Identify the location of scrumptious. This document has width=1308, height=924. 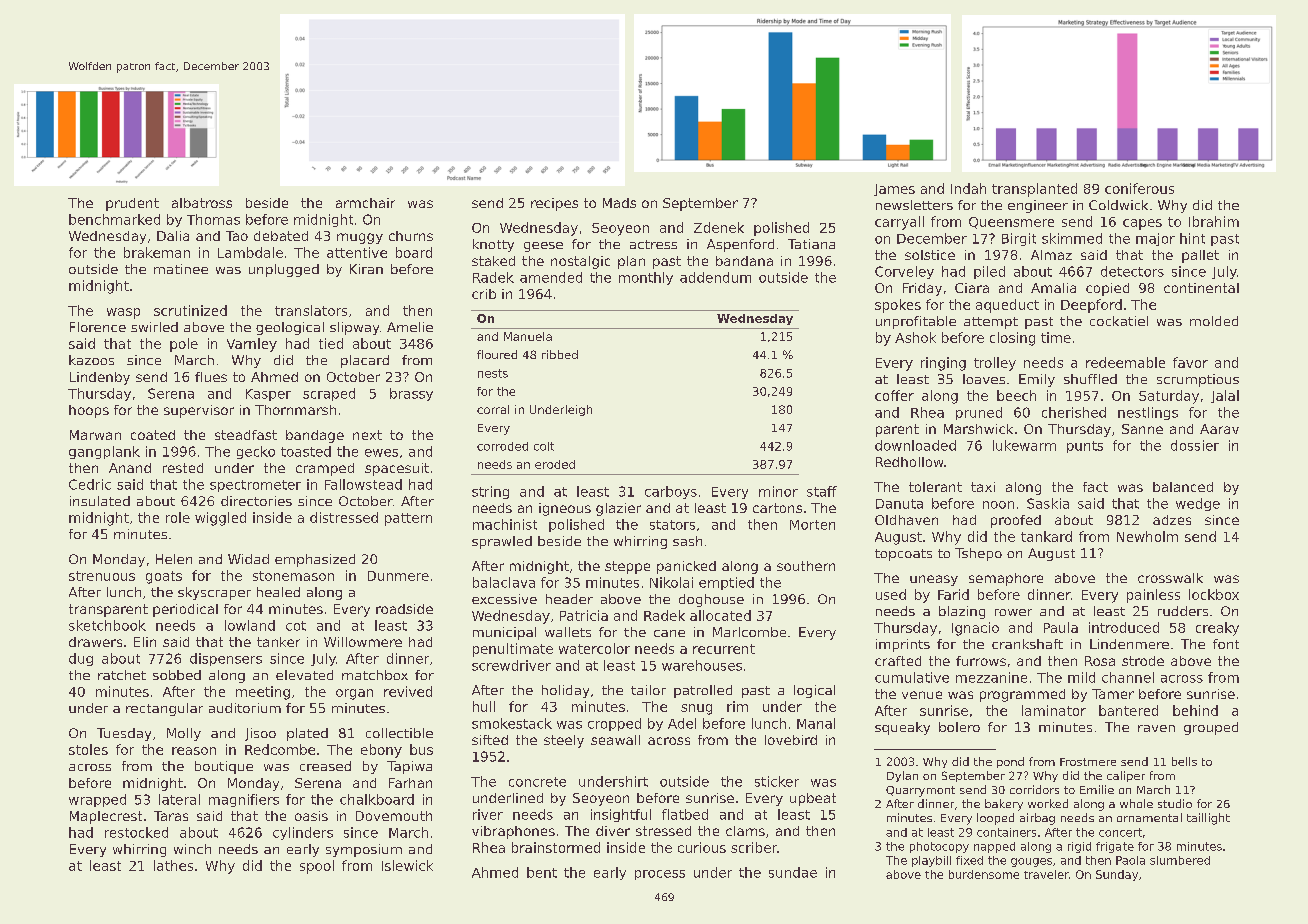
(1198, 380).
